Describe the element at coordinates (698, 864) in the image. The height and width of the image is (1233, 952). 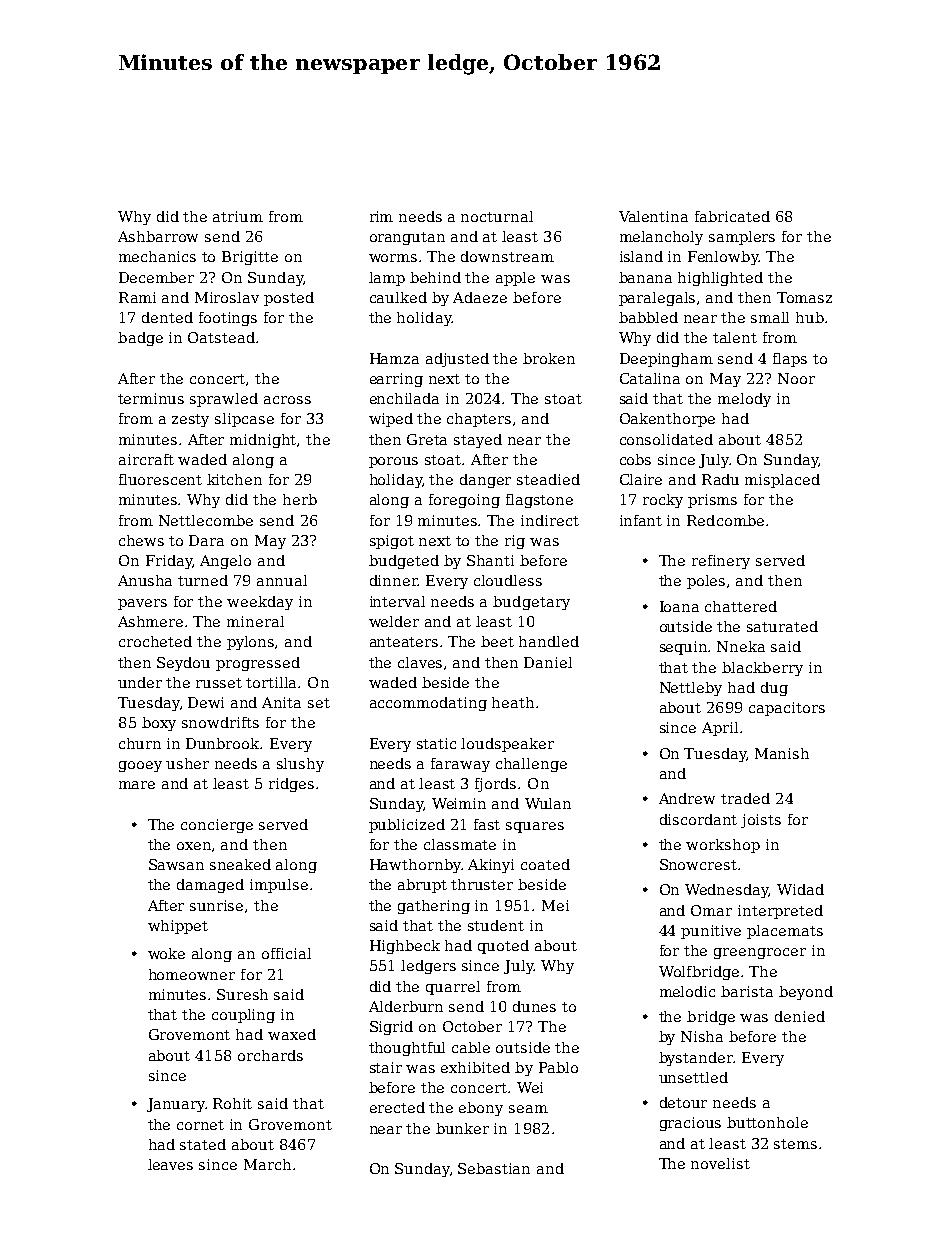
I see `Snowcrest` at that location.
